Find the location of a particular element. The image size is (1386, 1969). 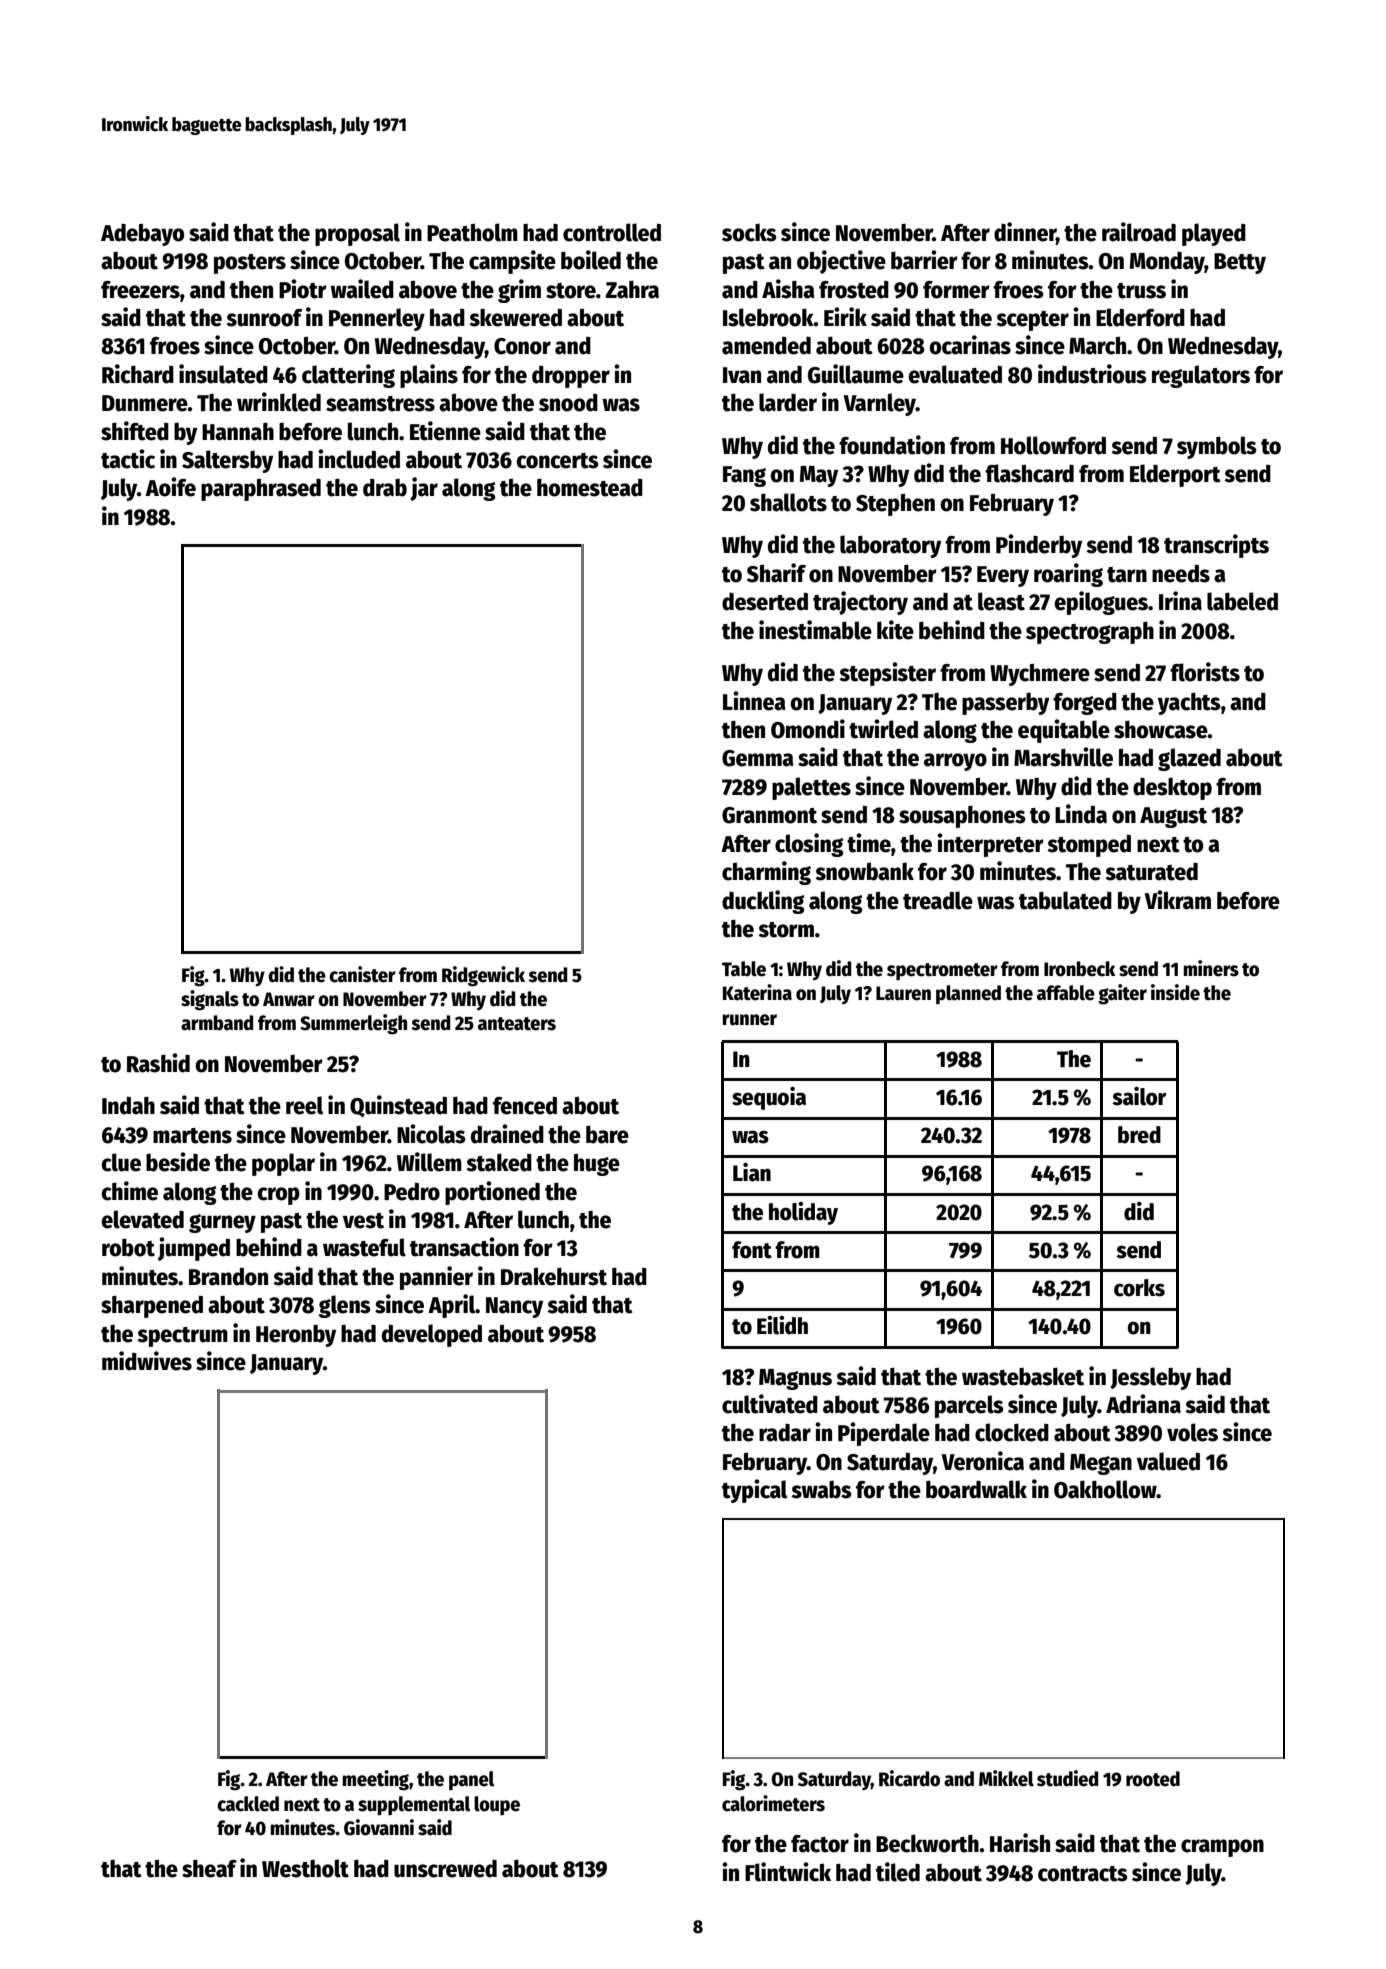

Adebayo is located at coordinates (142, 235).
